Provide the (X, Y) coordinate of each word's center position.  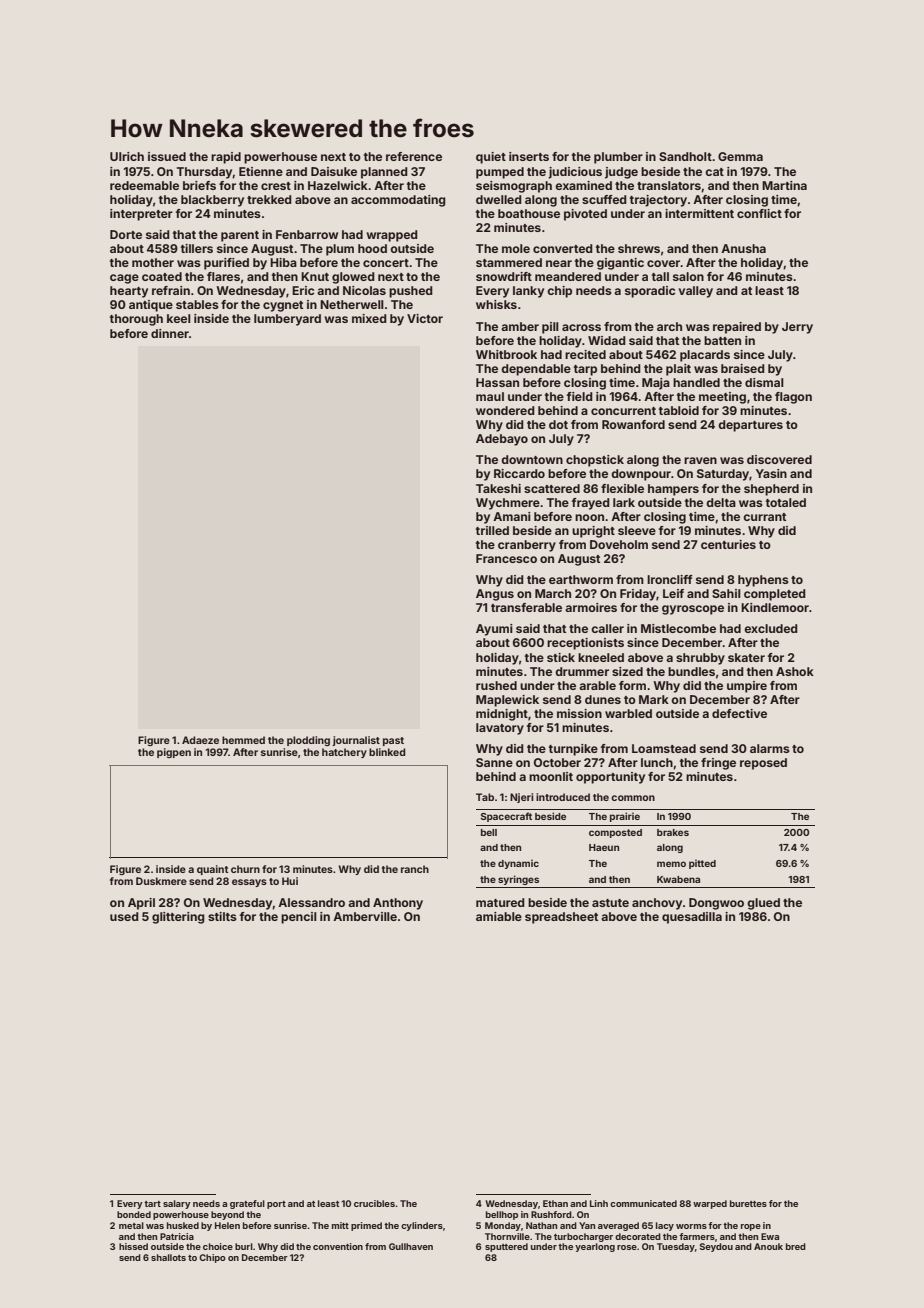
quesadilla (692, 918)
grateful (247, 1204)
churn (245, 869)
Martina (784, 185)
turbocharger (583, 1237)
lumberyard (287, 320)
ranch (415, 869)
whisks (496, 304)
